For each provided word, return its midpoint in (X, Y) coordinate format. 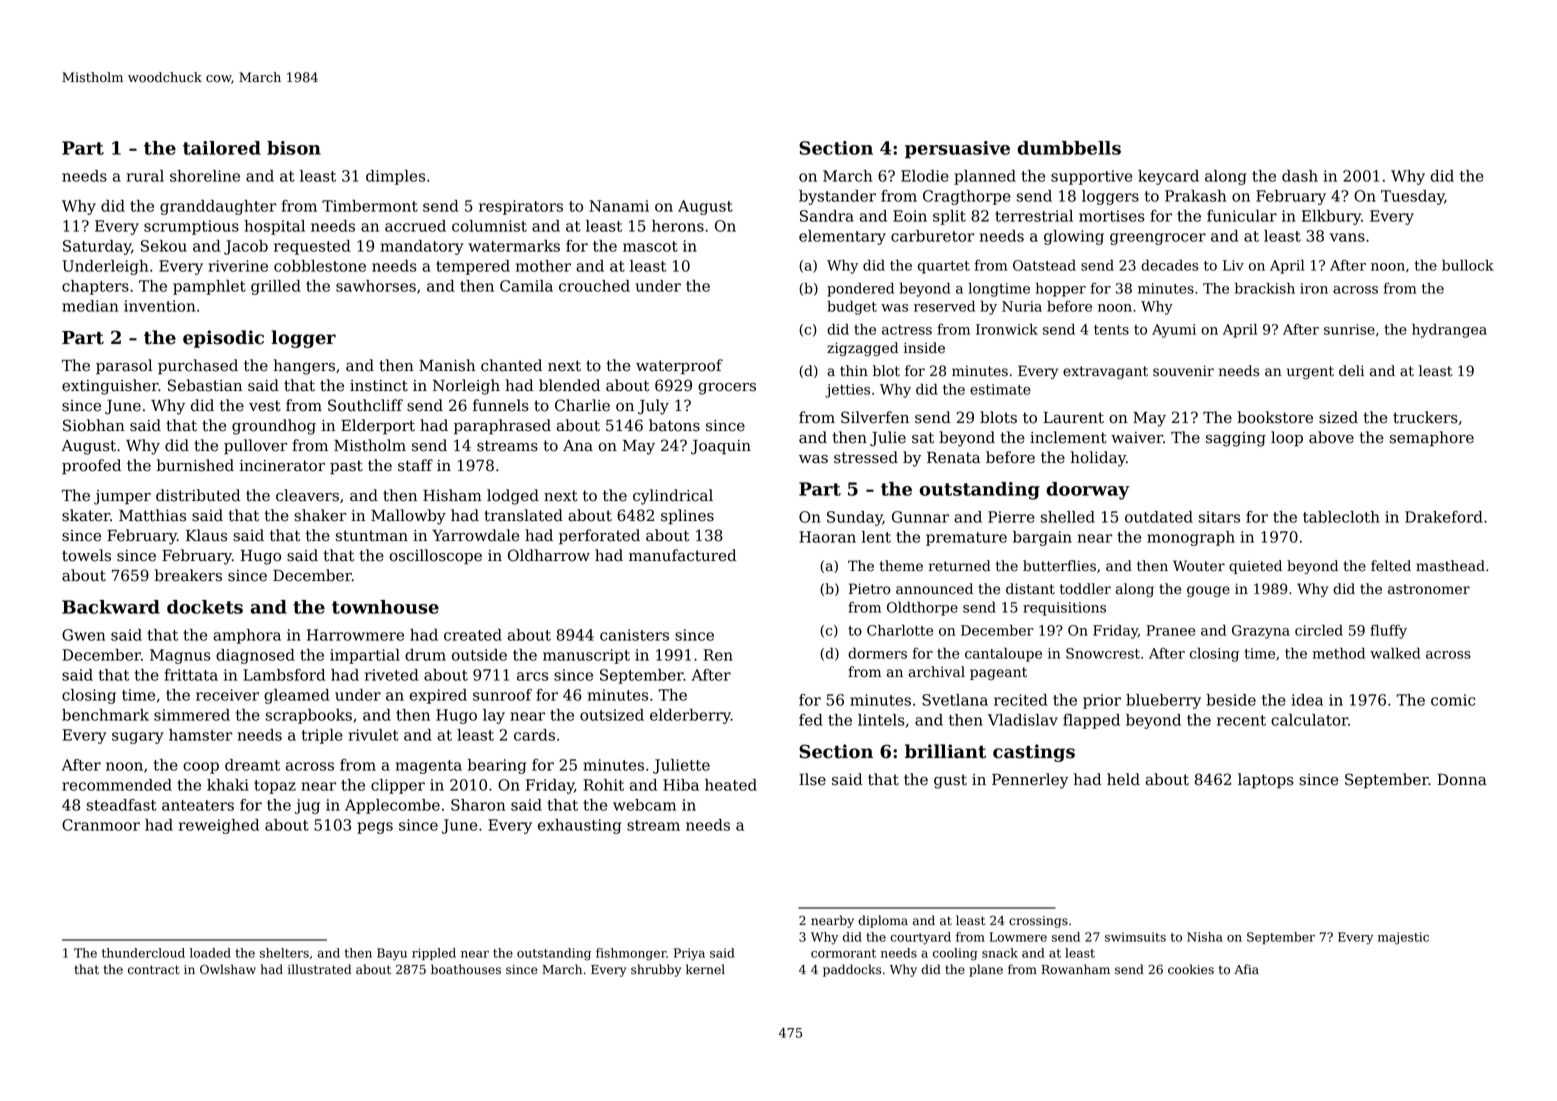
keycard (1168, 177)
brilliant (945, 751)
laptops (1266, 781)
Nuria (1022, 306)
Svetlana (955, 700)
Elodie (925, 176)
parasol (124, 367)
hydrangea (1449, 330)
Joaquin (721, 447)
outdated (1159, 517)
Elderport (378, 427)
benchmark (105, 715)
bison (294, 148)
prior (1102, 701)
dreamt (252, 765)
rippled (434, 954)
